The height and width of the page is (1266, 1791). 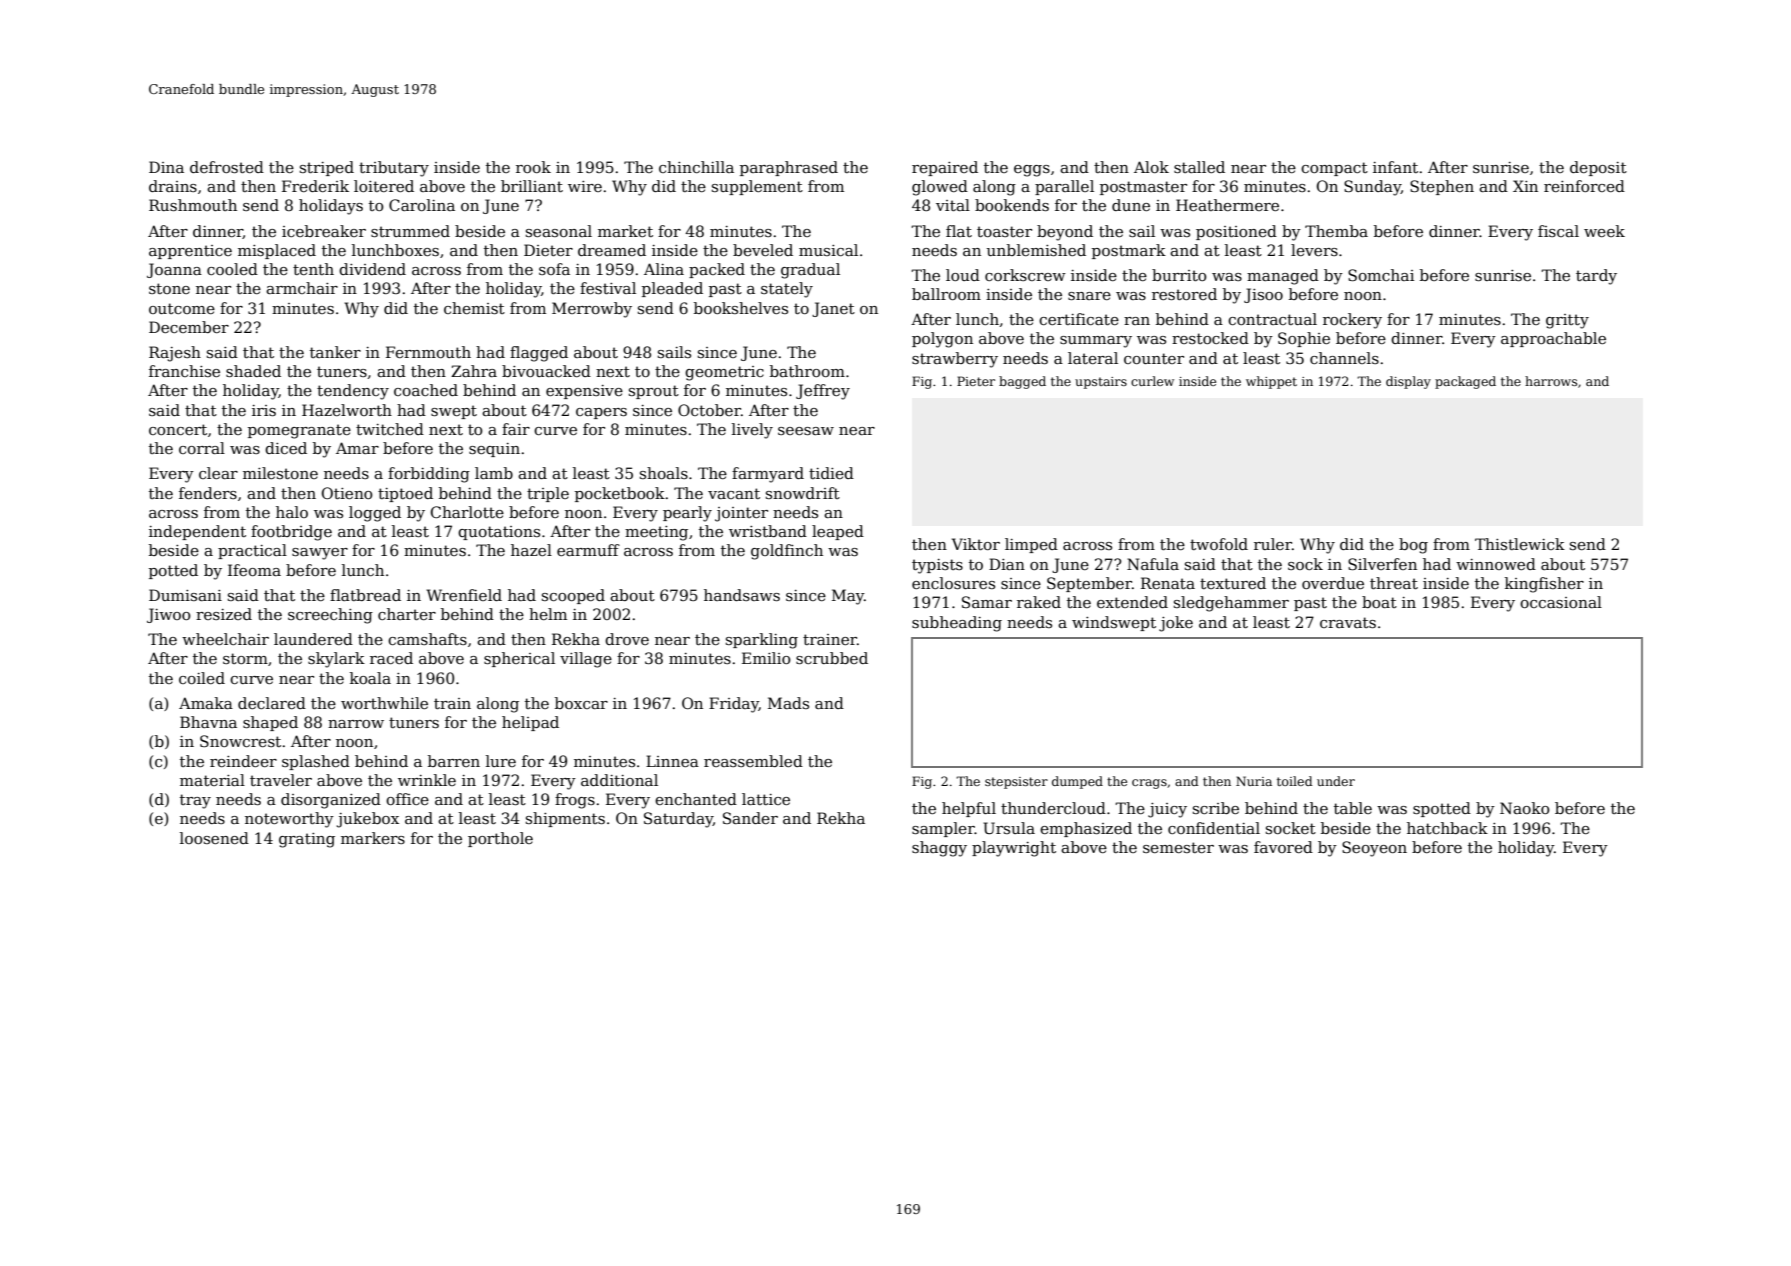 What do you see at coordinates (945, 168) in the page?
I see `repaired` at bounding box center [945, 168].
